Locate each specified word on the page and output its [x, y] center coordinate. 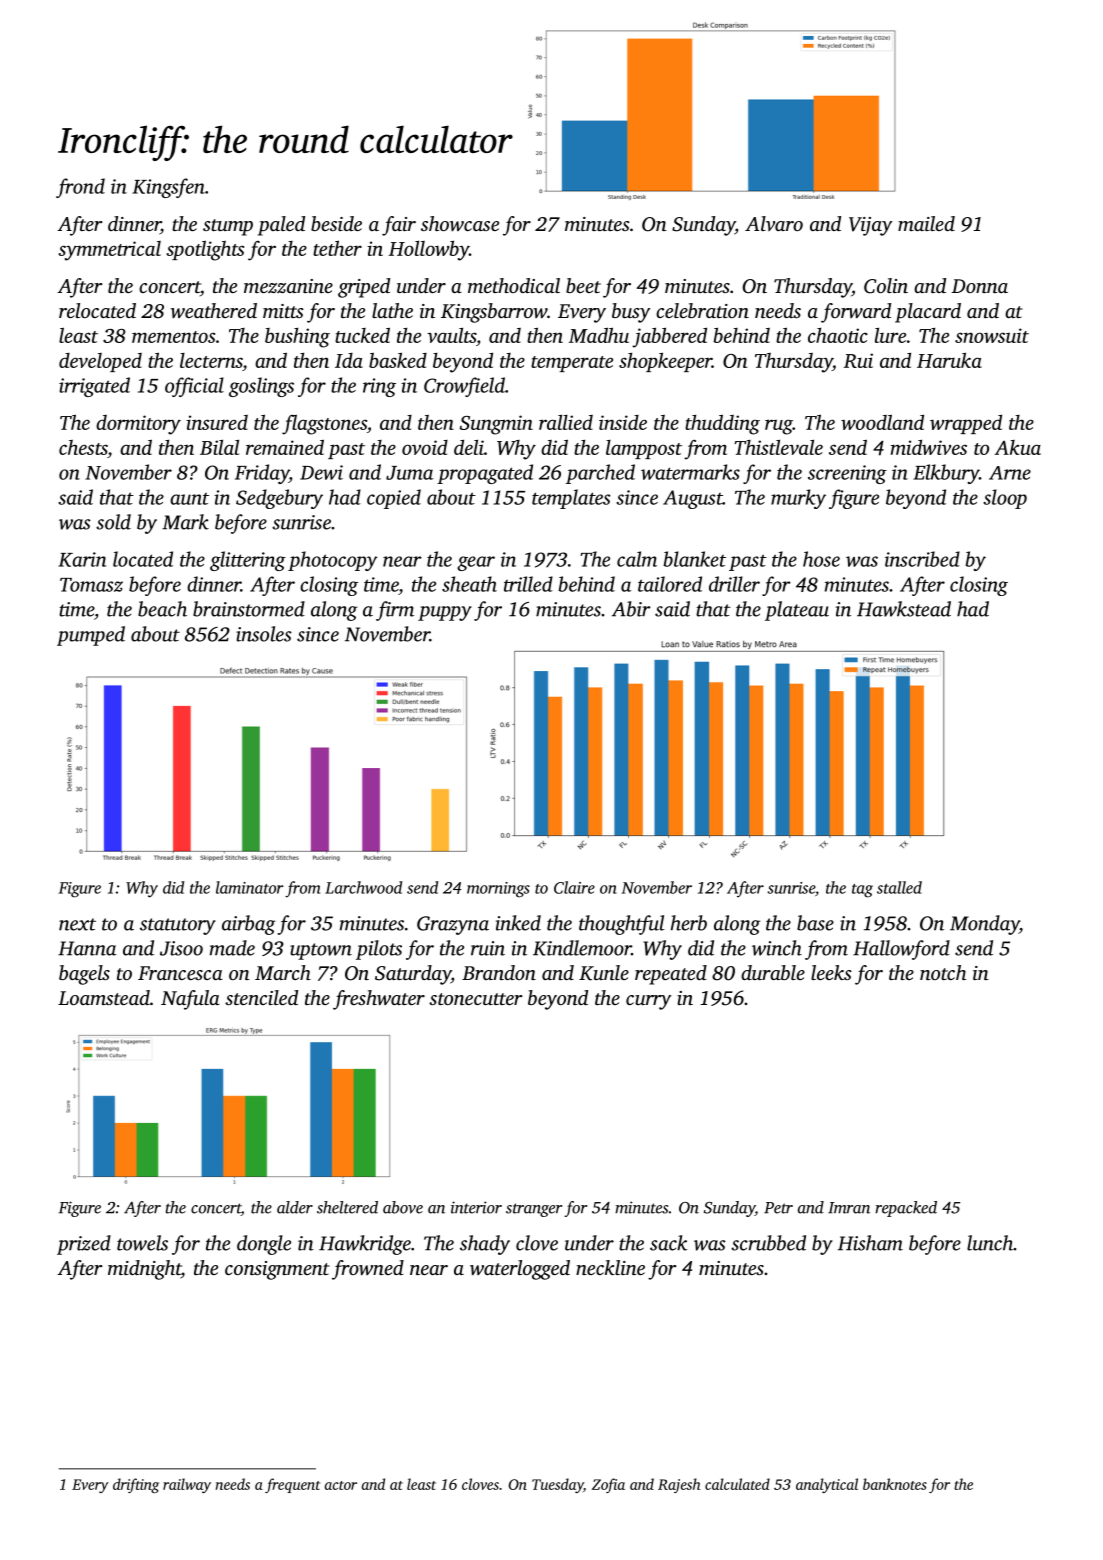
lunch [990, 1243]
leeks [831, 972]
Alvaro [774, 223]
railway [187, 1485]
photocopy [332, 561]
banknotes [895, 1484]
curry [648, 1002]
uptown [321, 951]
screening [847, 474]
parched [600, 474]
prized [84, 1245]
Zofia [608, 1485]
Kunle [604, 973]
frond [80, 188]
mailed [926, 223]
